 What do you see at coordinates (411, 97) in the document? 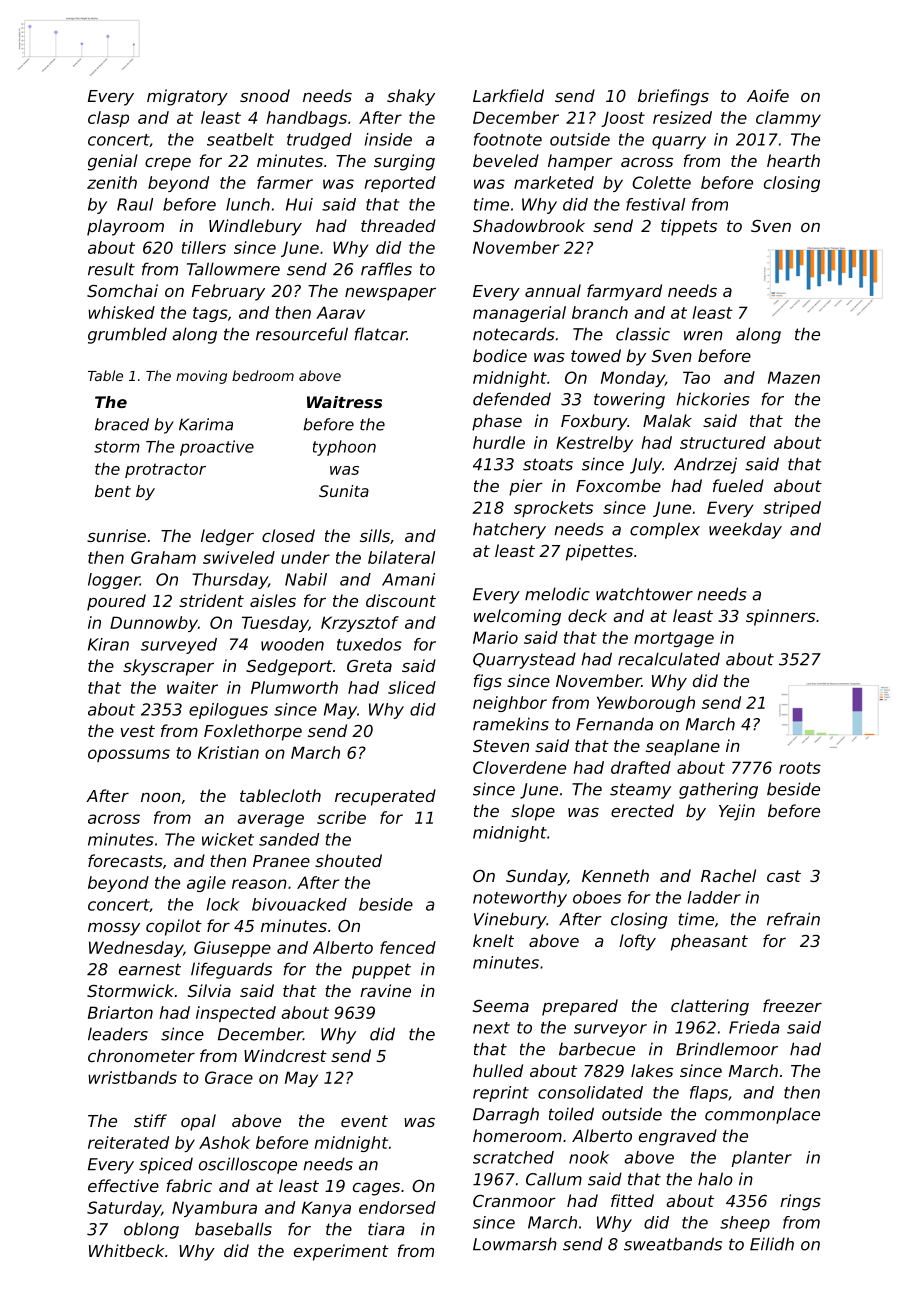
I see `shaky` at bounding box center [411, 97].
